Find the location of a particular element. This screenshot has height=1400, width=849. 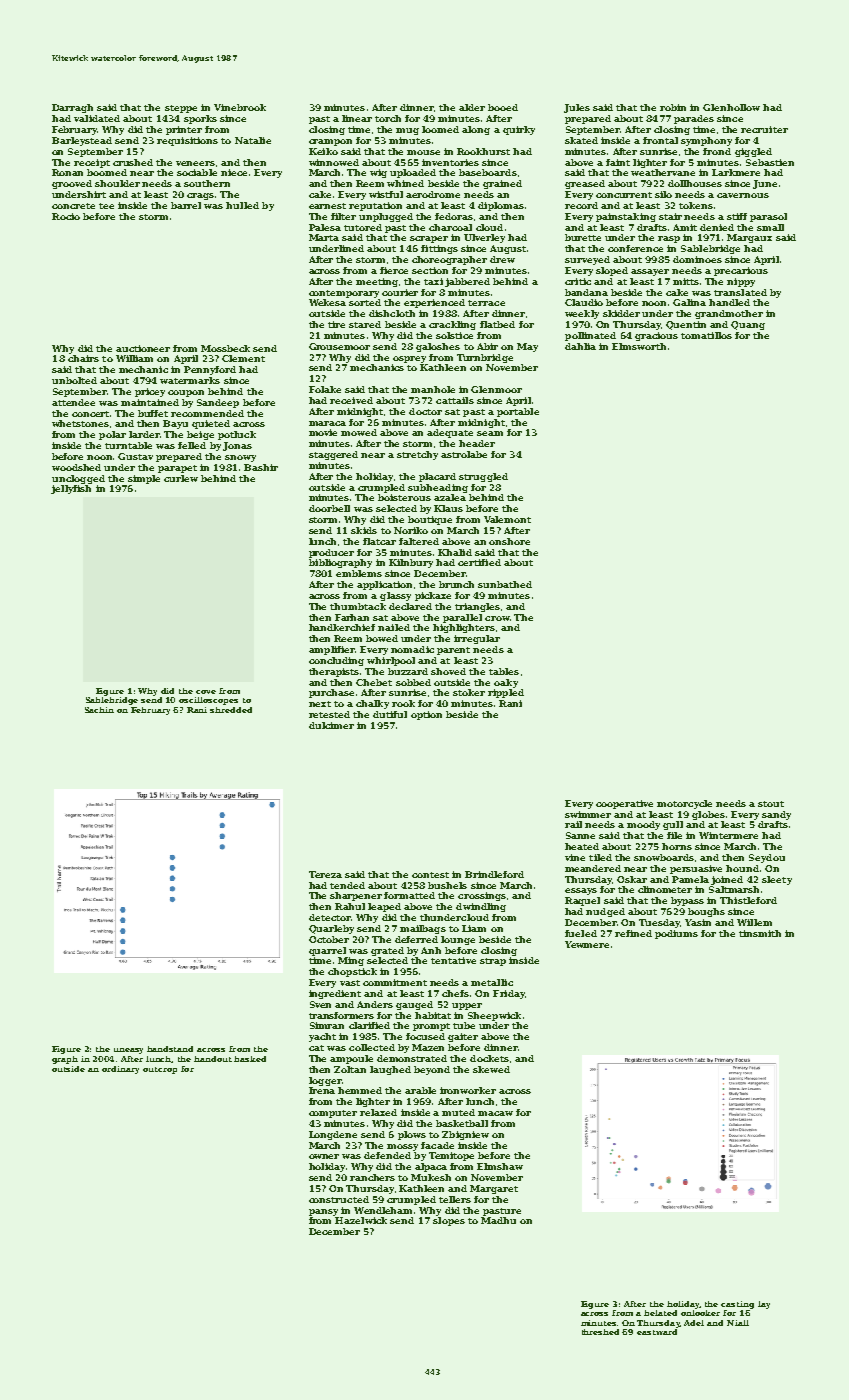

jellyfish is located at coordinates (71, 489).
